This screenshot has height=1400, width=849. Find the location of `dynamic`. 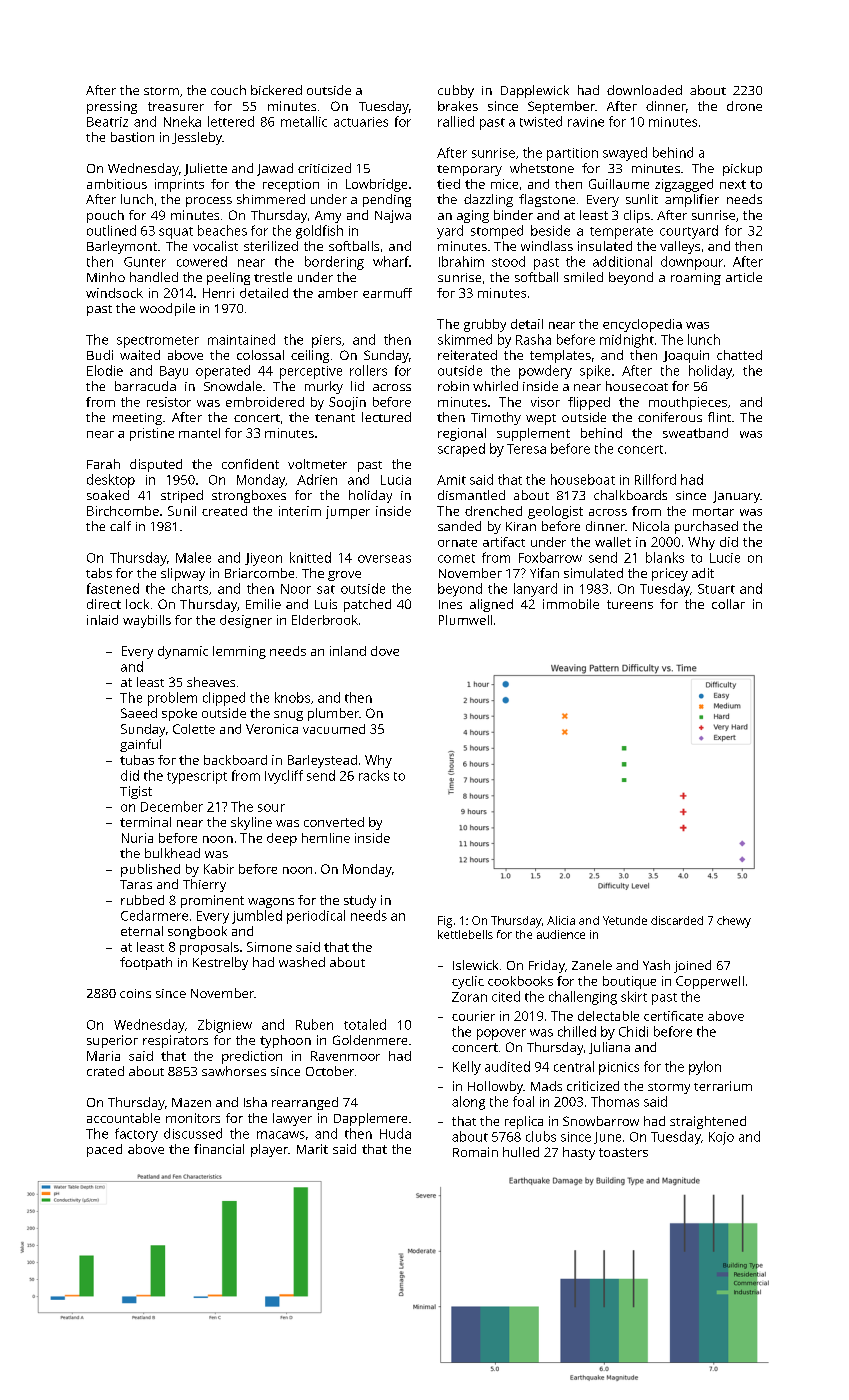

dynamic is located at coordinates (183, 652).
